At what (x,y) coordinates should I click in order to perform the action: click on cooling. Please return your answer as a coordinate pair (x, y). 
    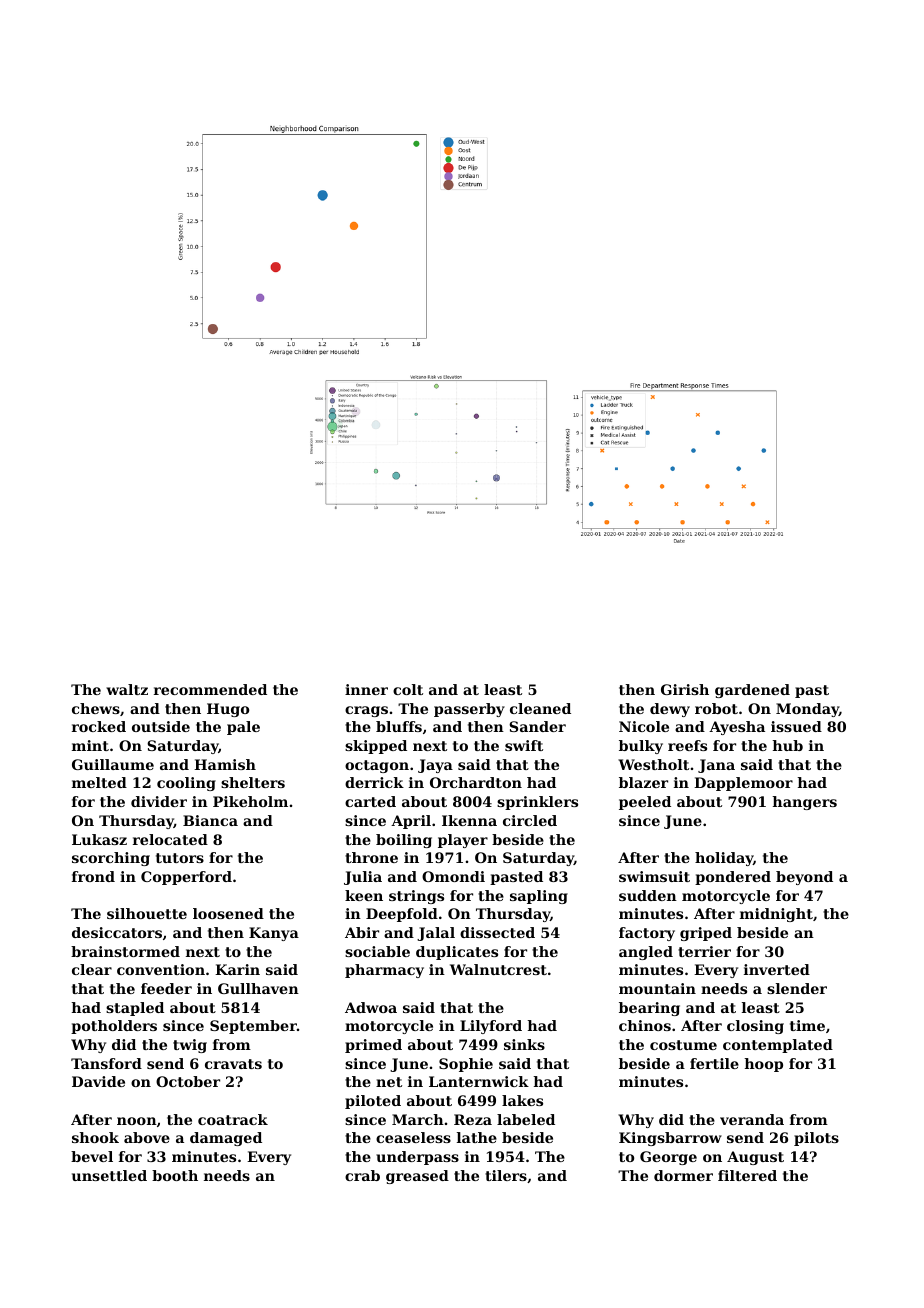
    Looking at the image, I should click on (186, 784).
